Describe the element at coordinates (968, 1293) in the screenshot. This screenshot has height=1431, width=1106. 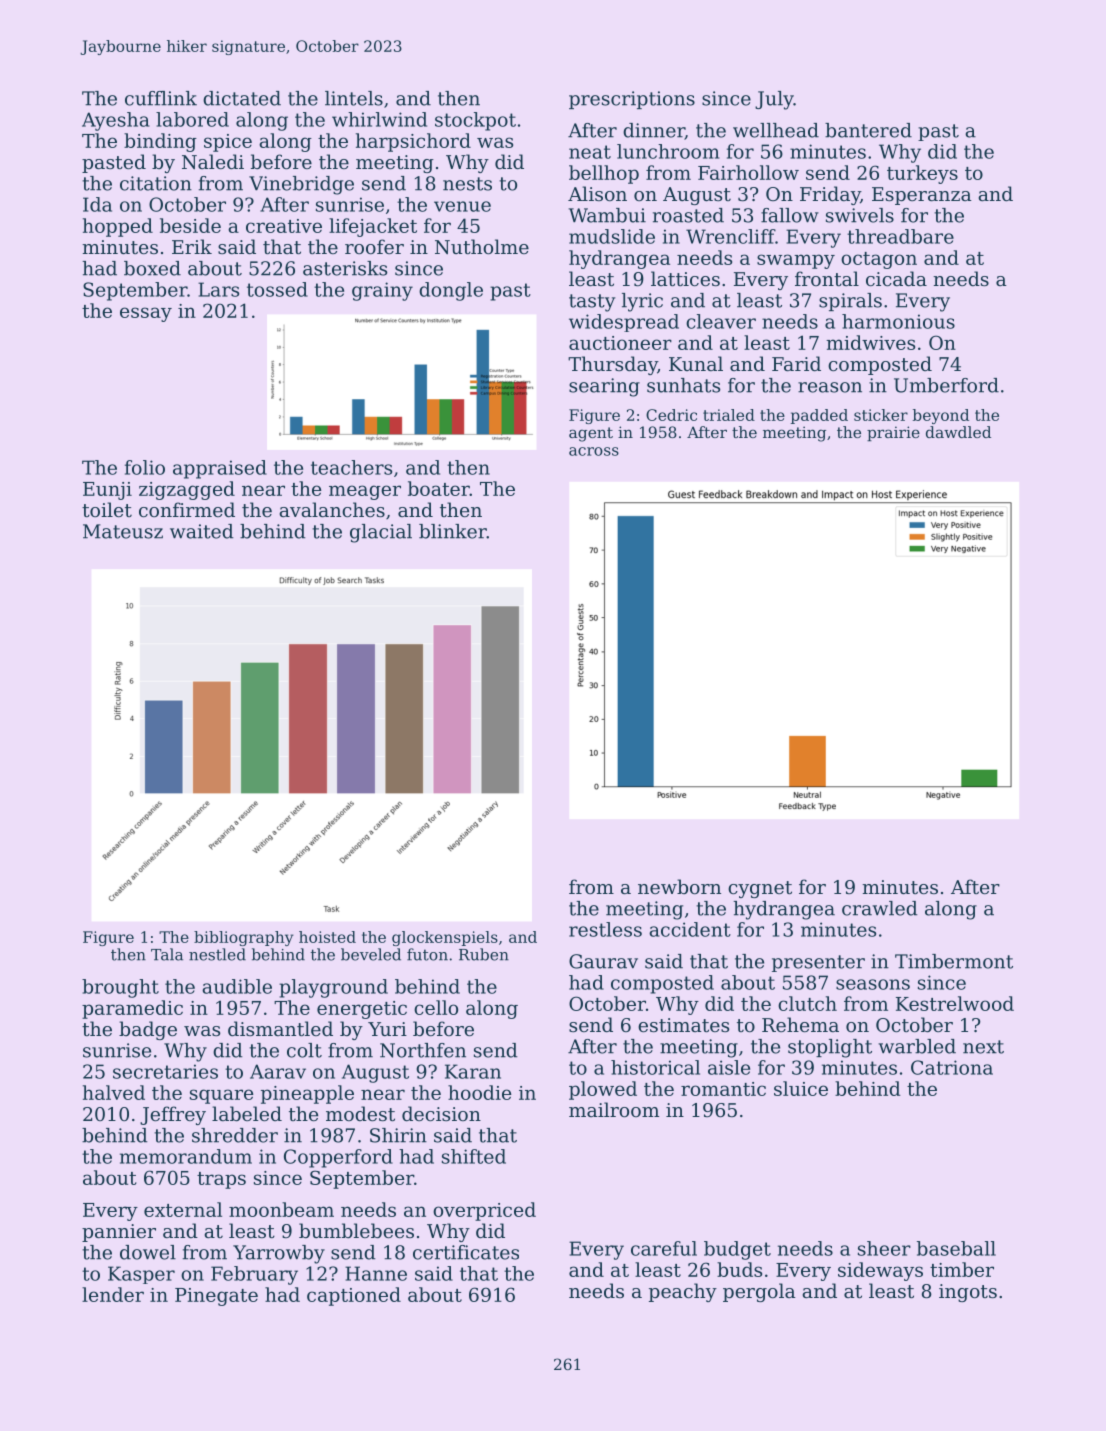
I see `ingots` at that location.
